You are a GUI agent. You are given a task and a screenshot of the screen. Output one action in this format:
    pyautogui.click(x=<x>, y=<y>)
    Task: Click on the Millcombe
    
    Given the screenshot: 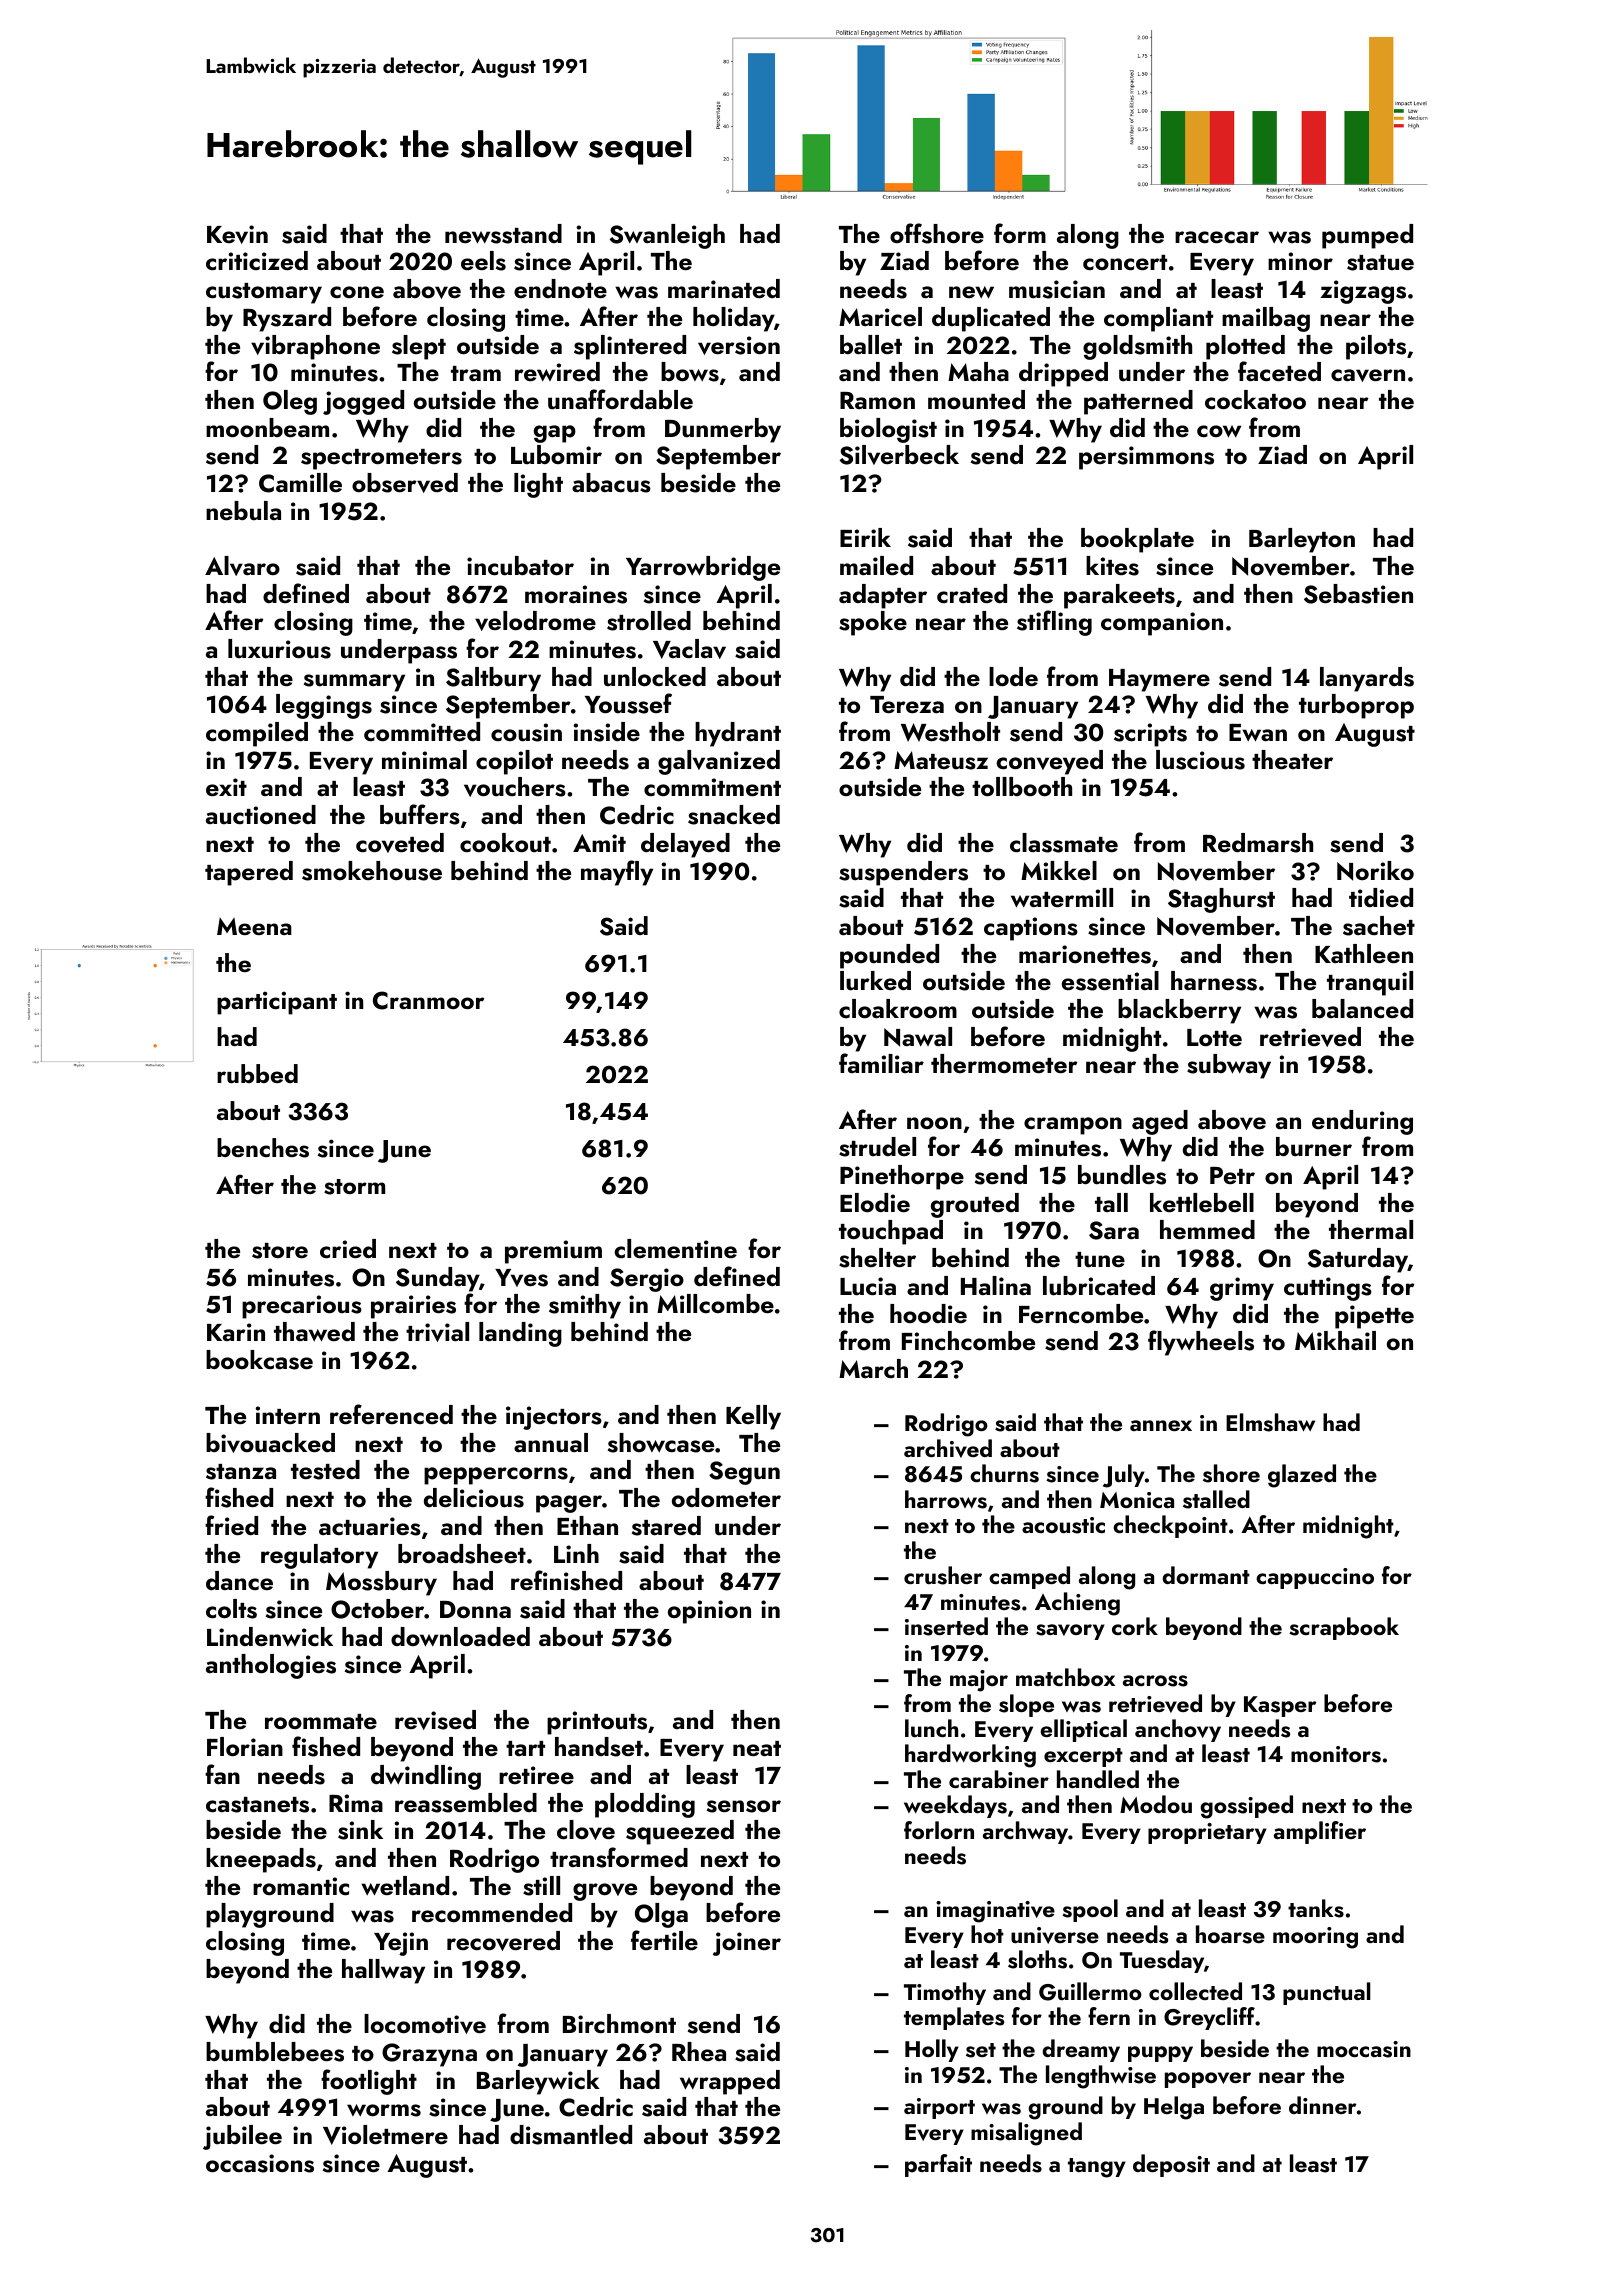 What is the action you would take?
    pyautogui.click(x=715, y=1303)
